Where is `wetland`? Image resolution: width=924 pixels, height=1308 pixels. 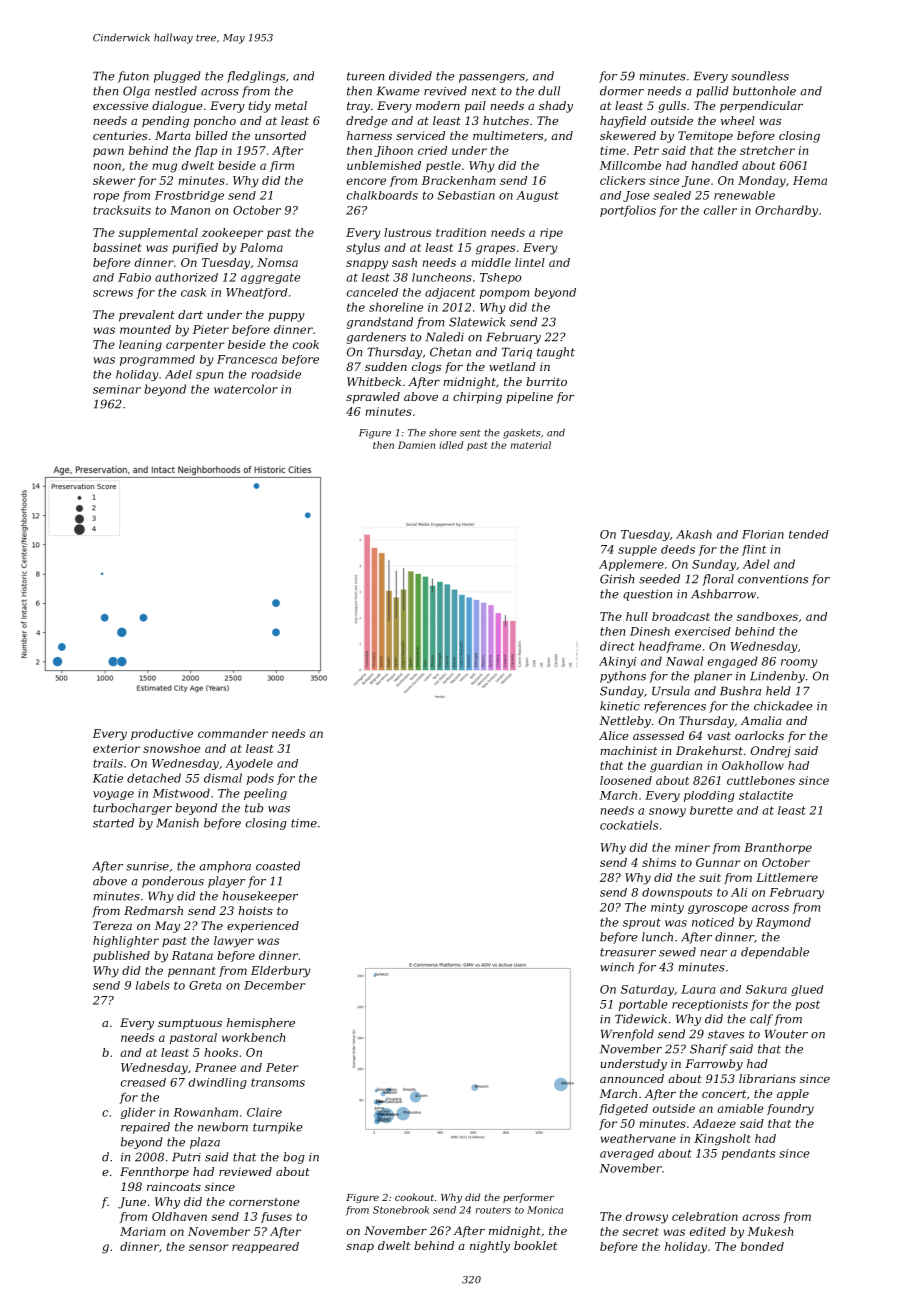
wetland is located at coordinates (512, 366).
